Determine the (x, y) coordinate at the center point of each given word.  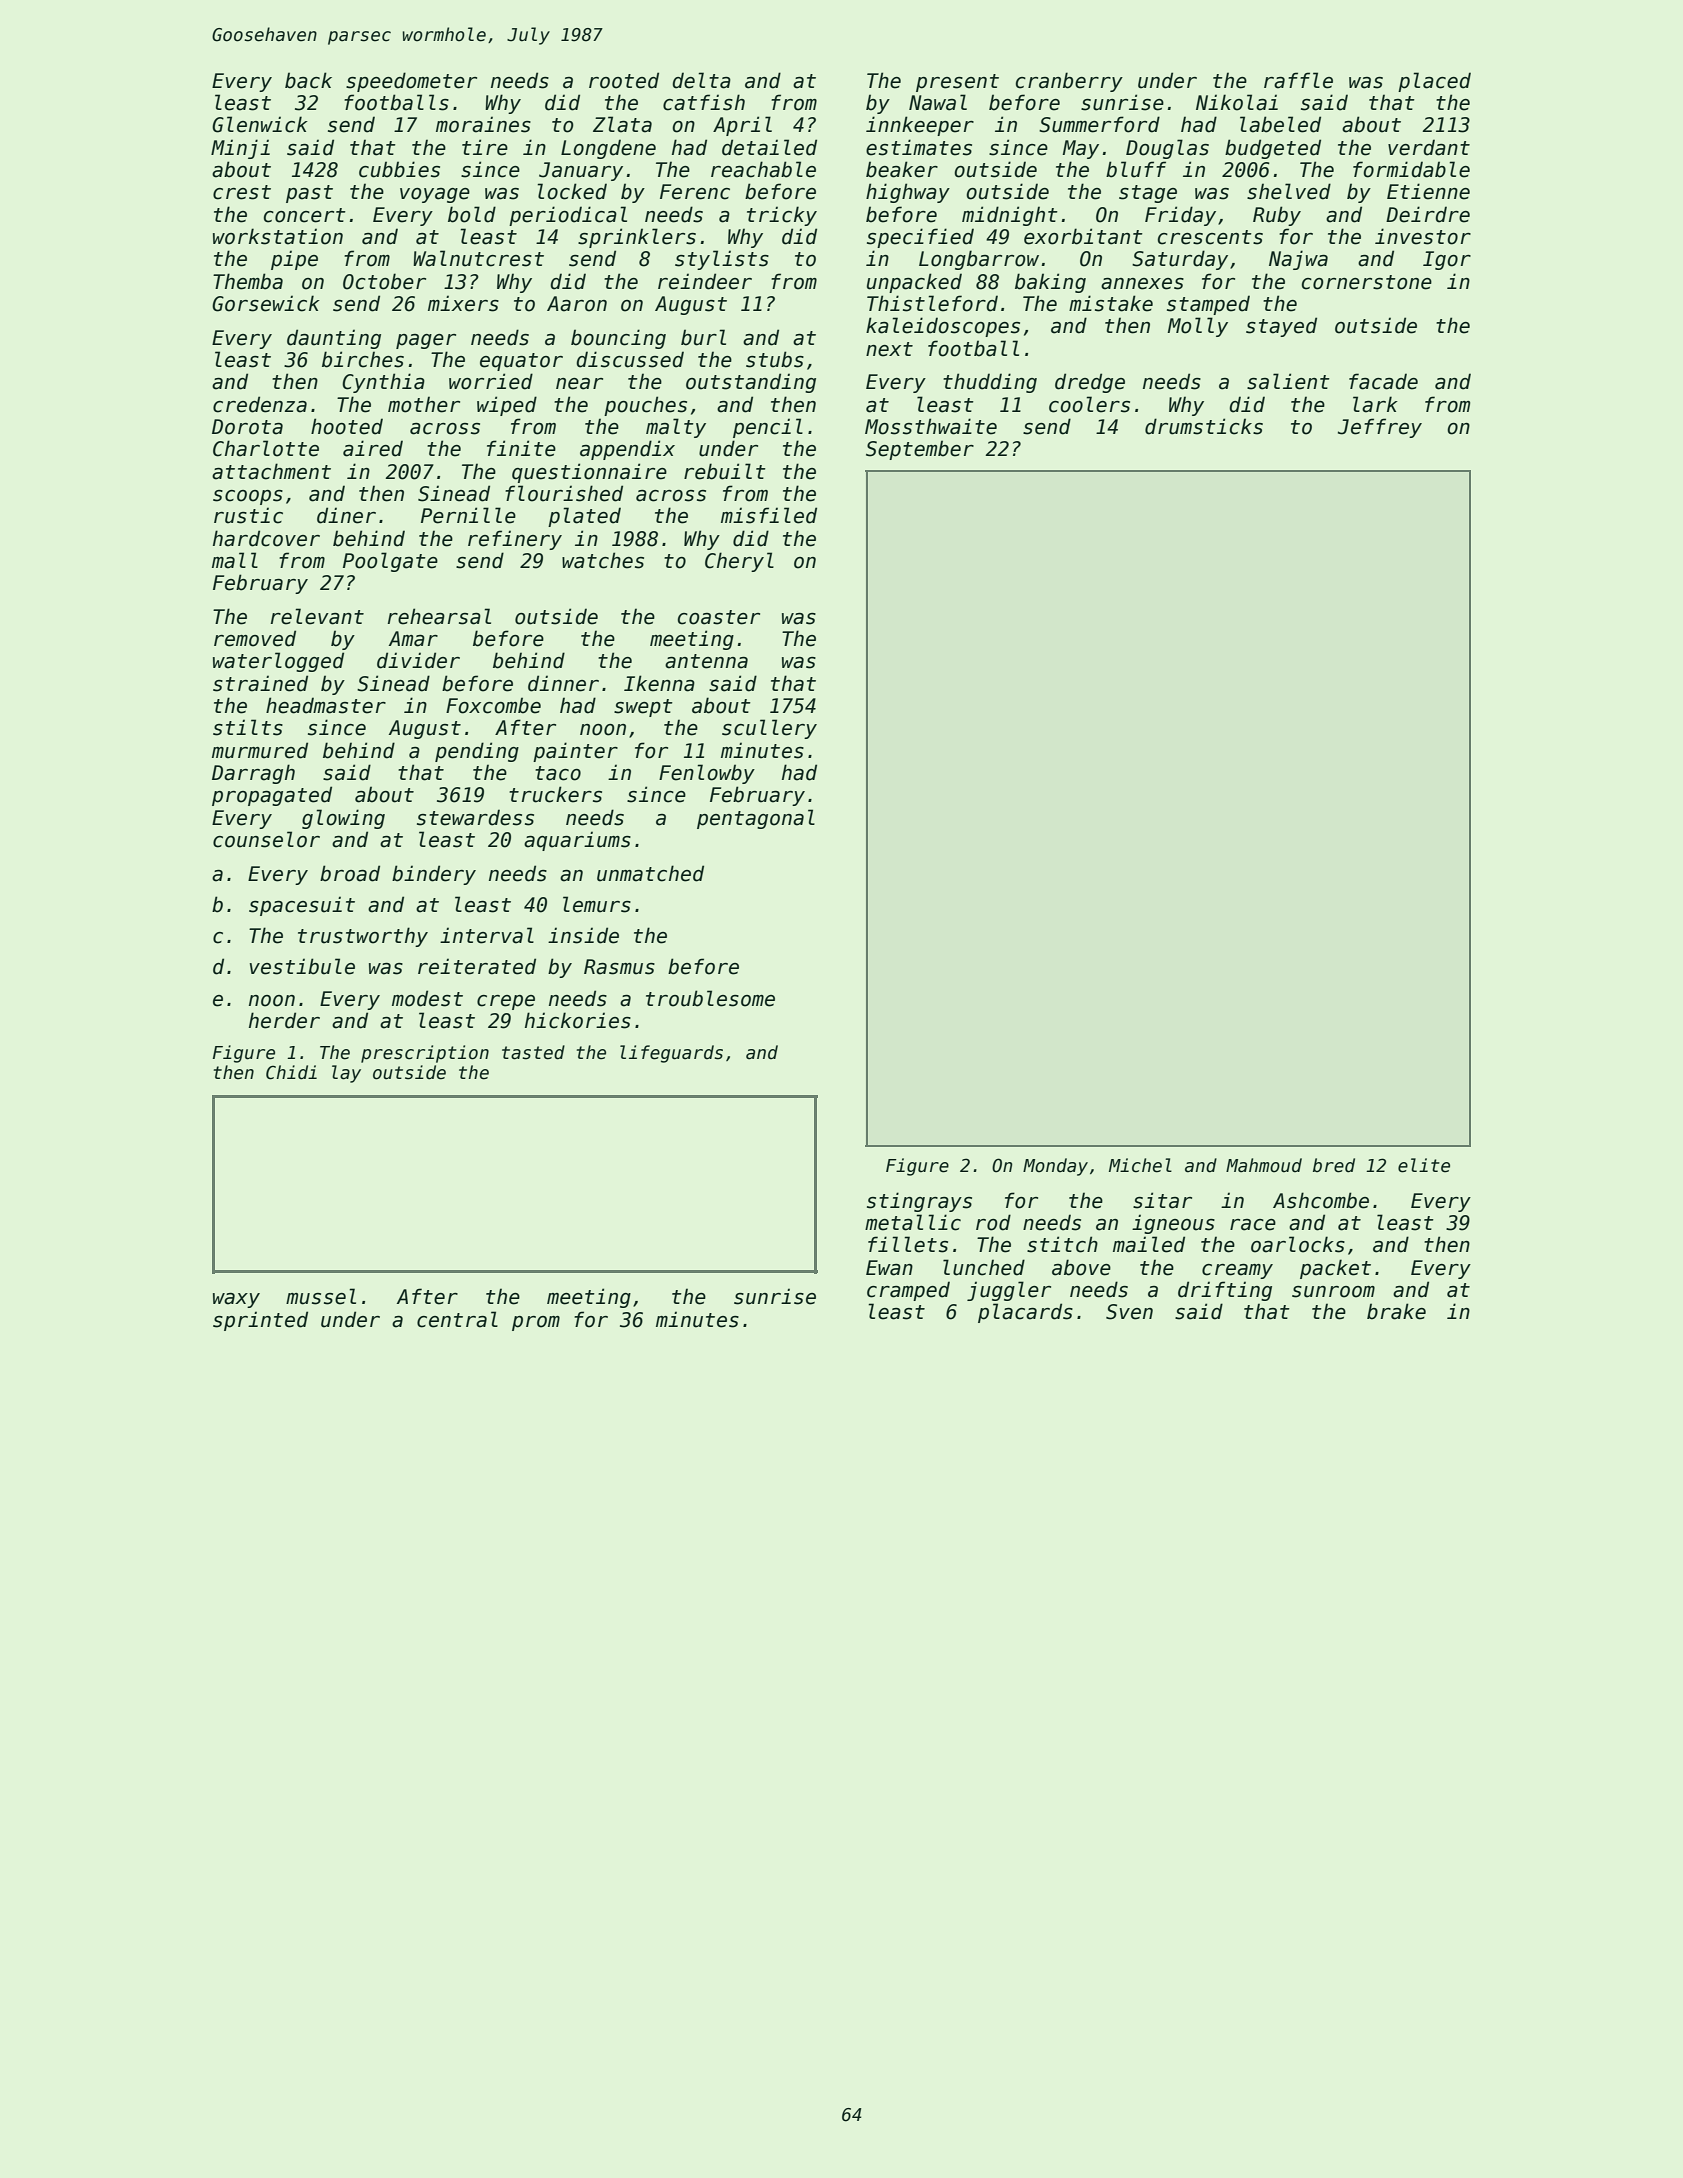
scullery (769, 729)
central (457, 1319)
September (920, 450)
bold (472, 214)
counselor (266, 839)
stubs (775, 359)
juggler (1009, 1291)
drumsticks (1204, 426)
